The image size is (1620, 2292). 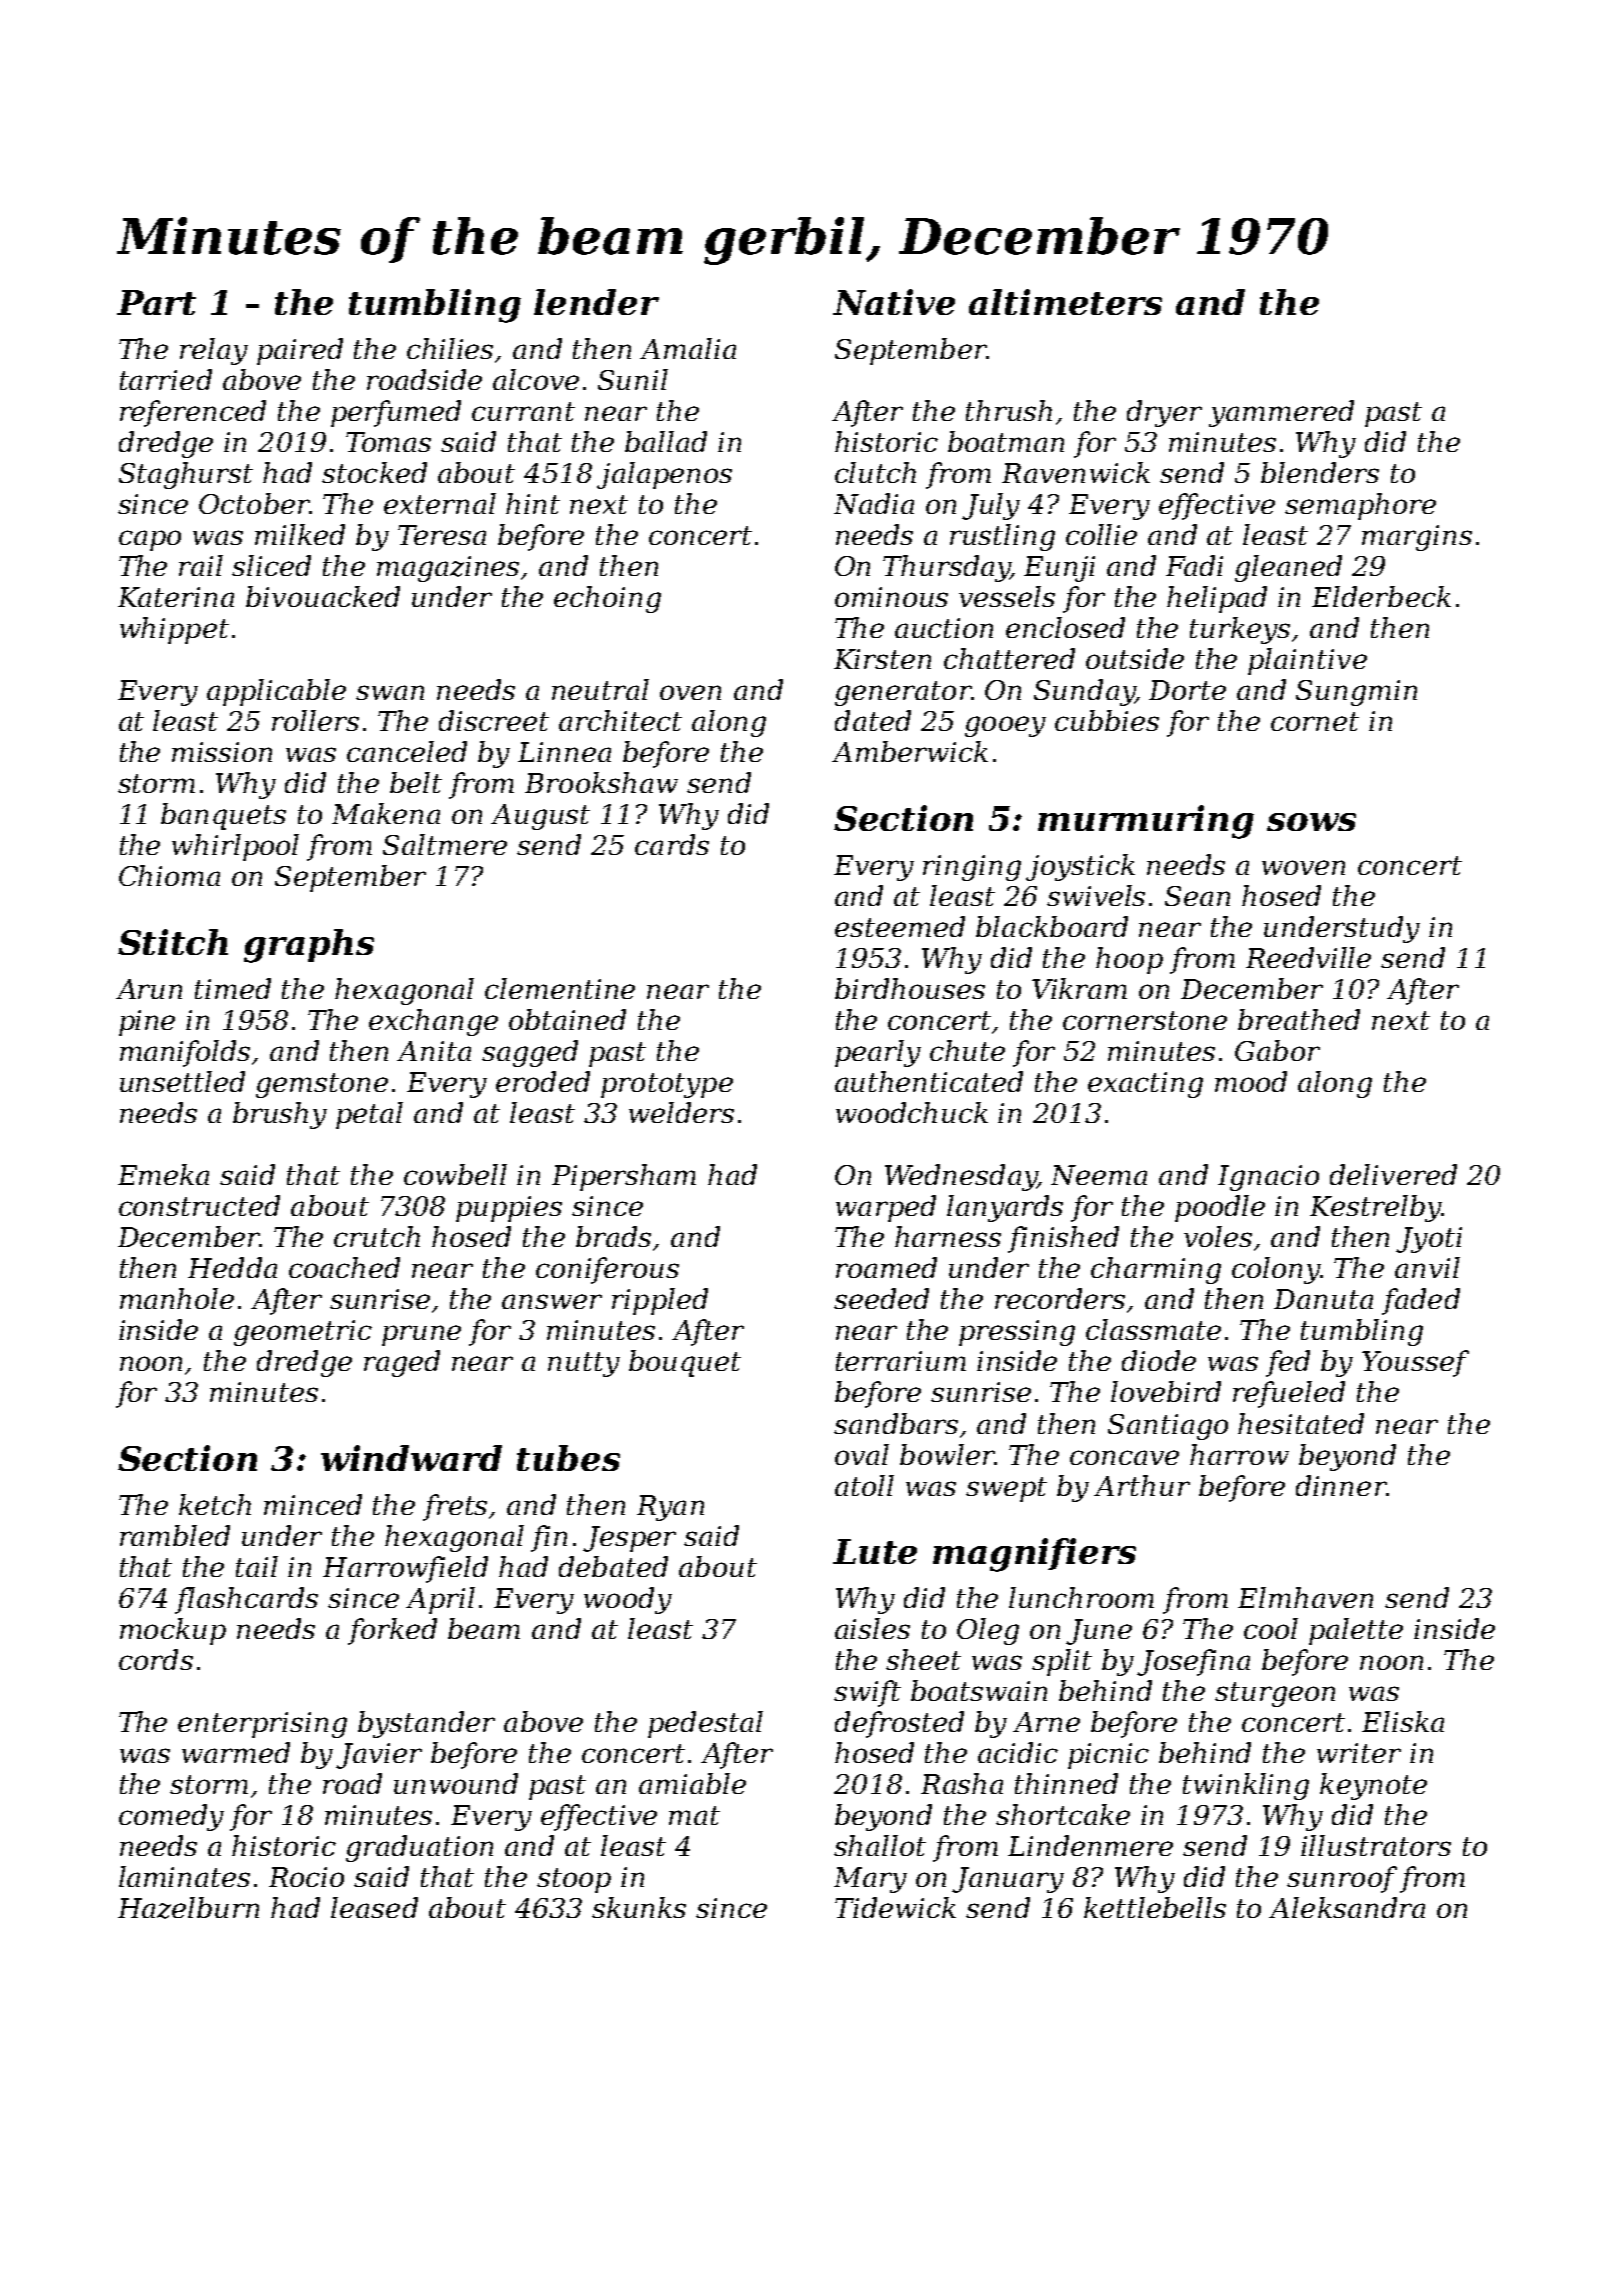 I want to click on defrosted, so click(x=899, y=1724).
